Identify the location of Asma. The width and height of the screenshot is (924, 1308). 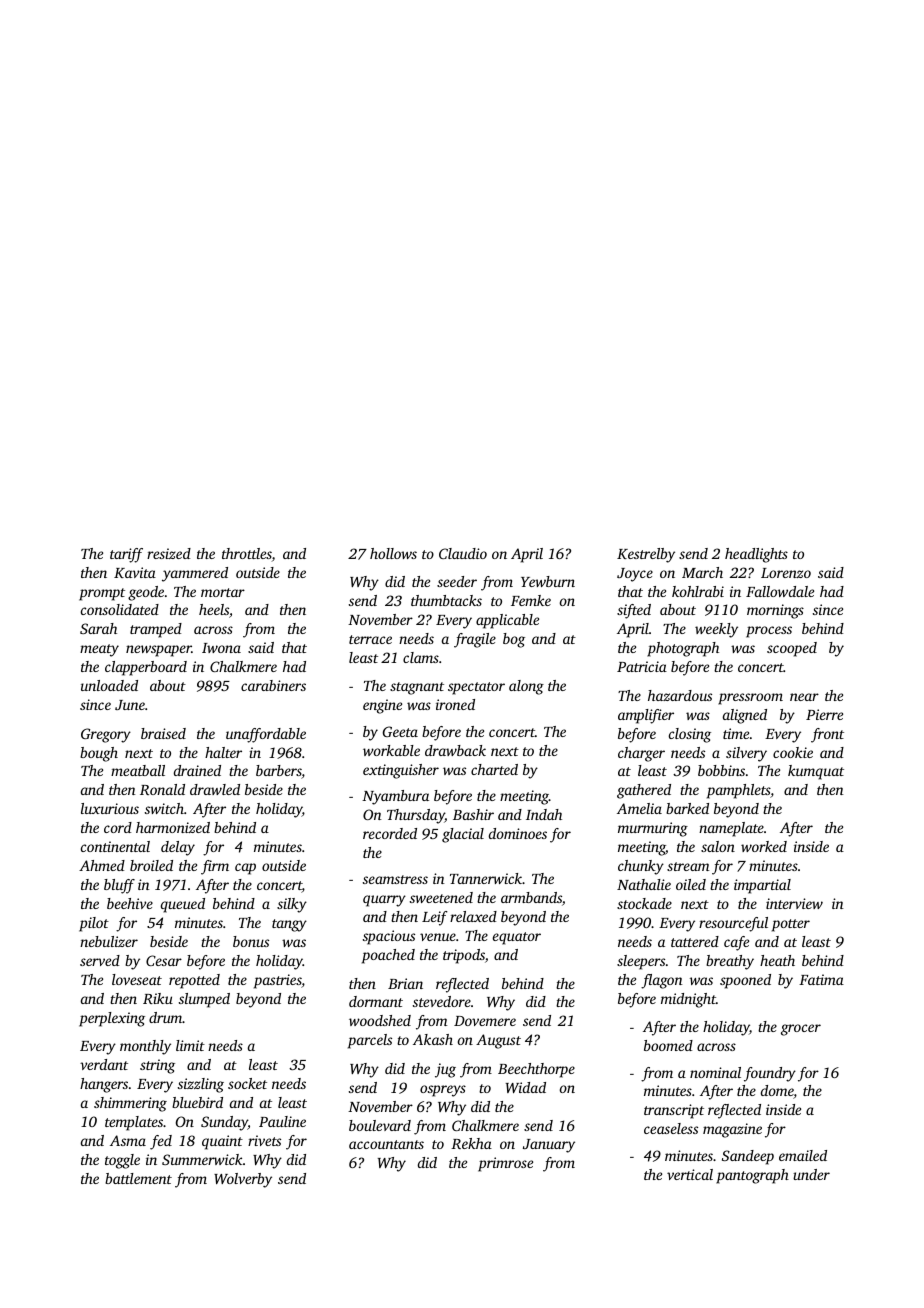
(128, 1140).
